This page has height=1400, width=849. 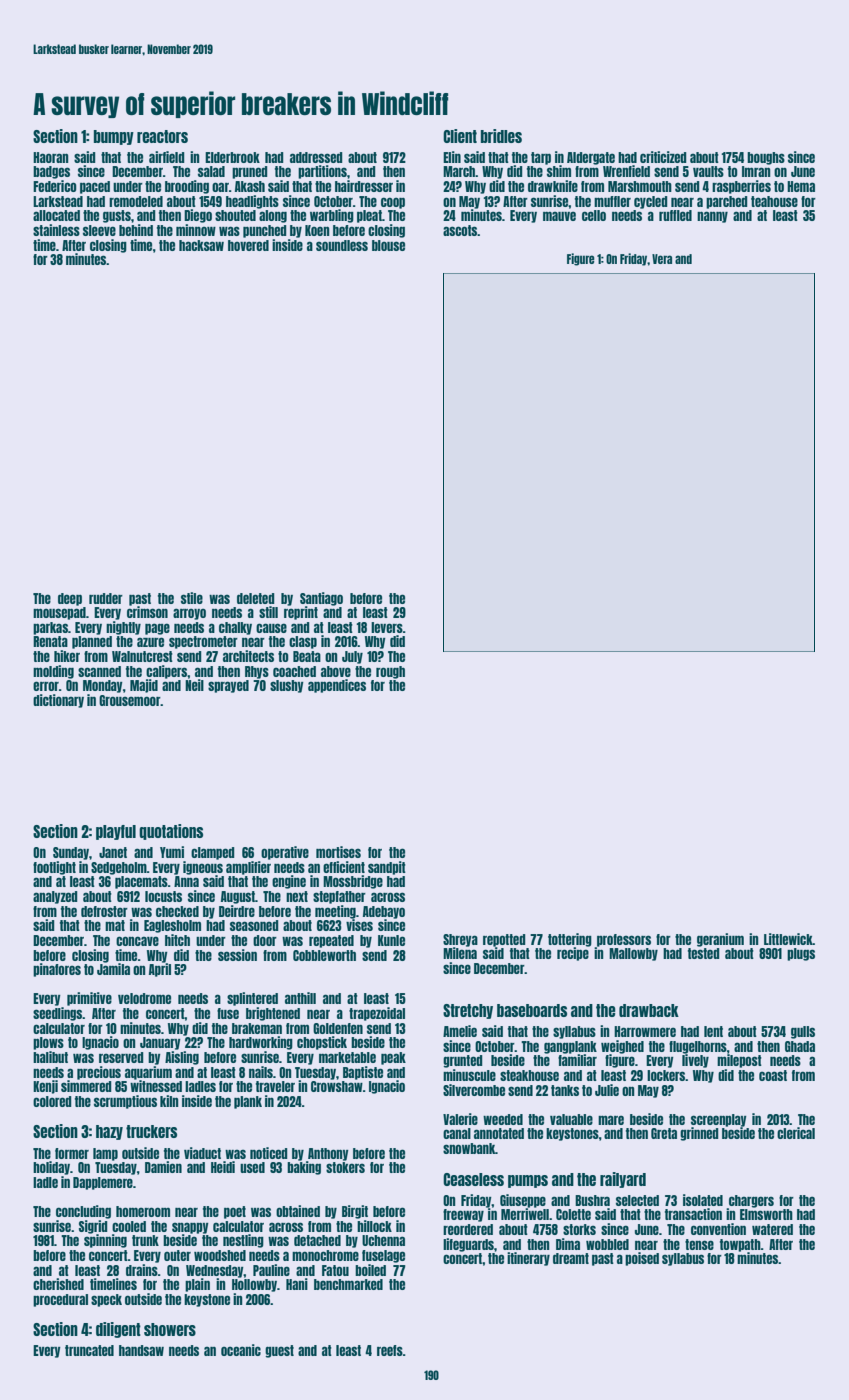 What do you see at coordinates (114, 137) in the page?
I see `bumpy` at bounding box center [114, 137].
